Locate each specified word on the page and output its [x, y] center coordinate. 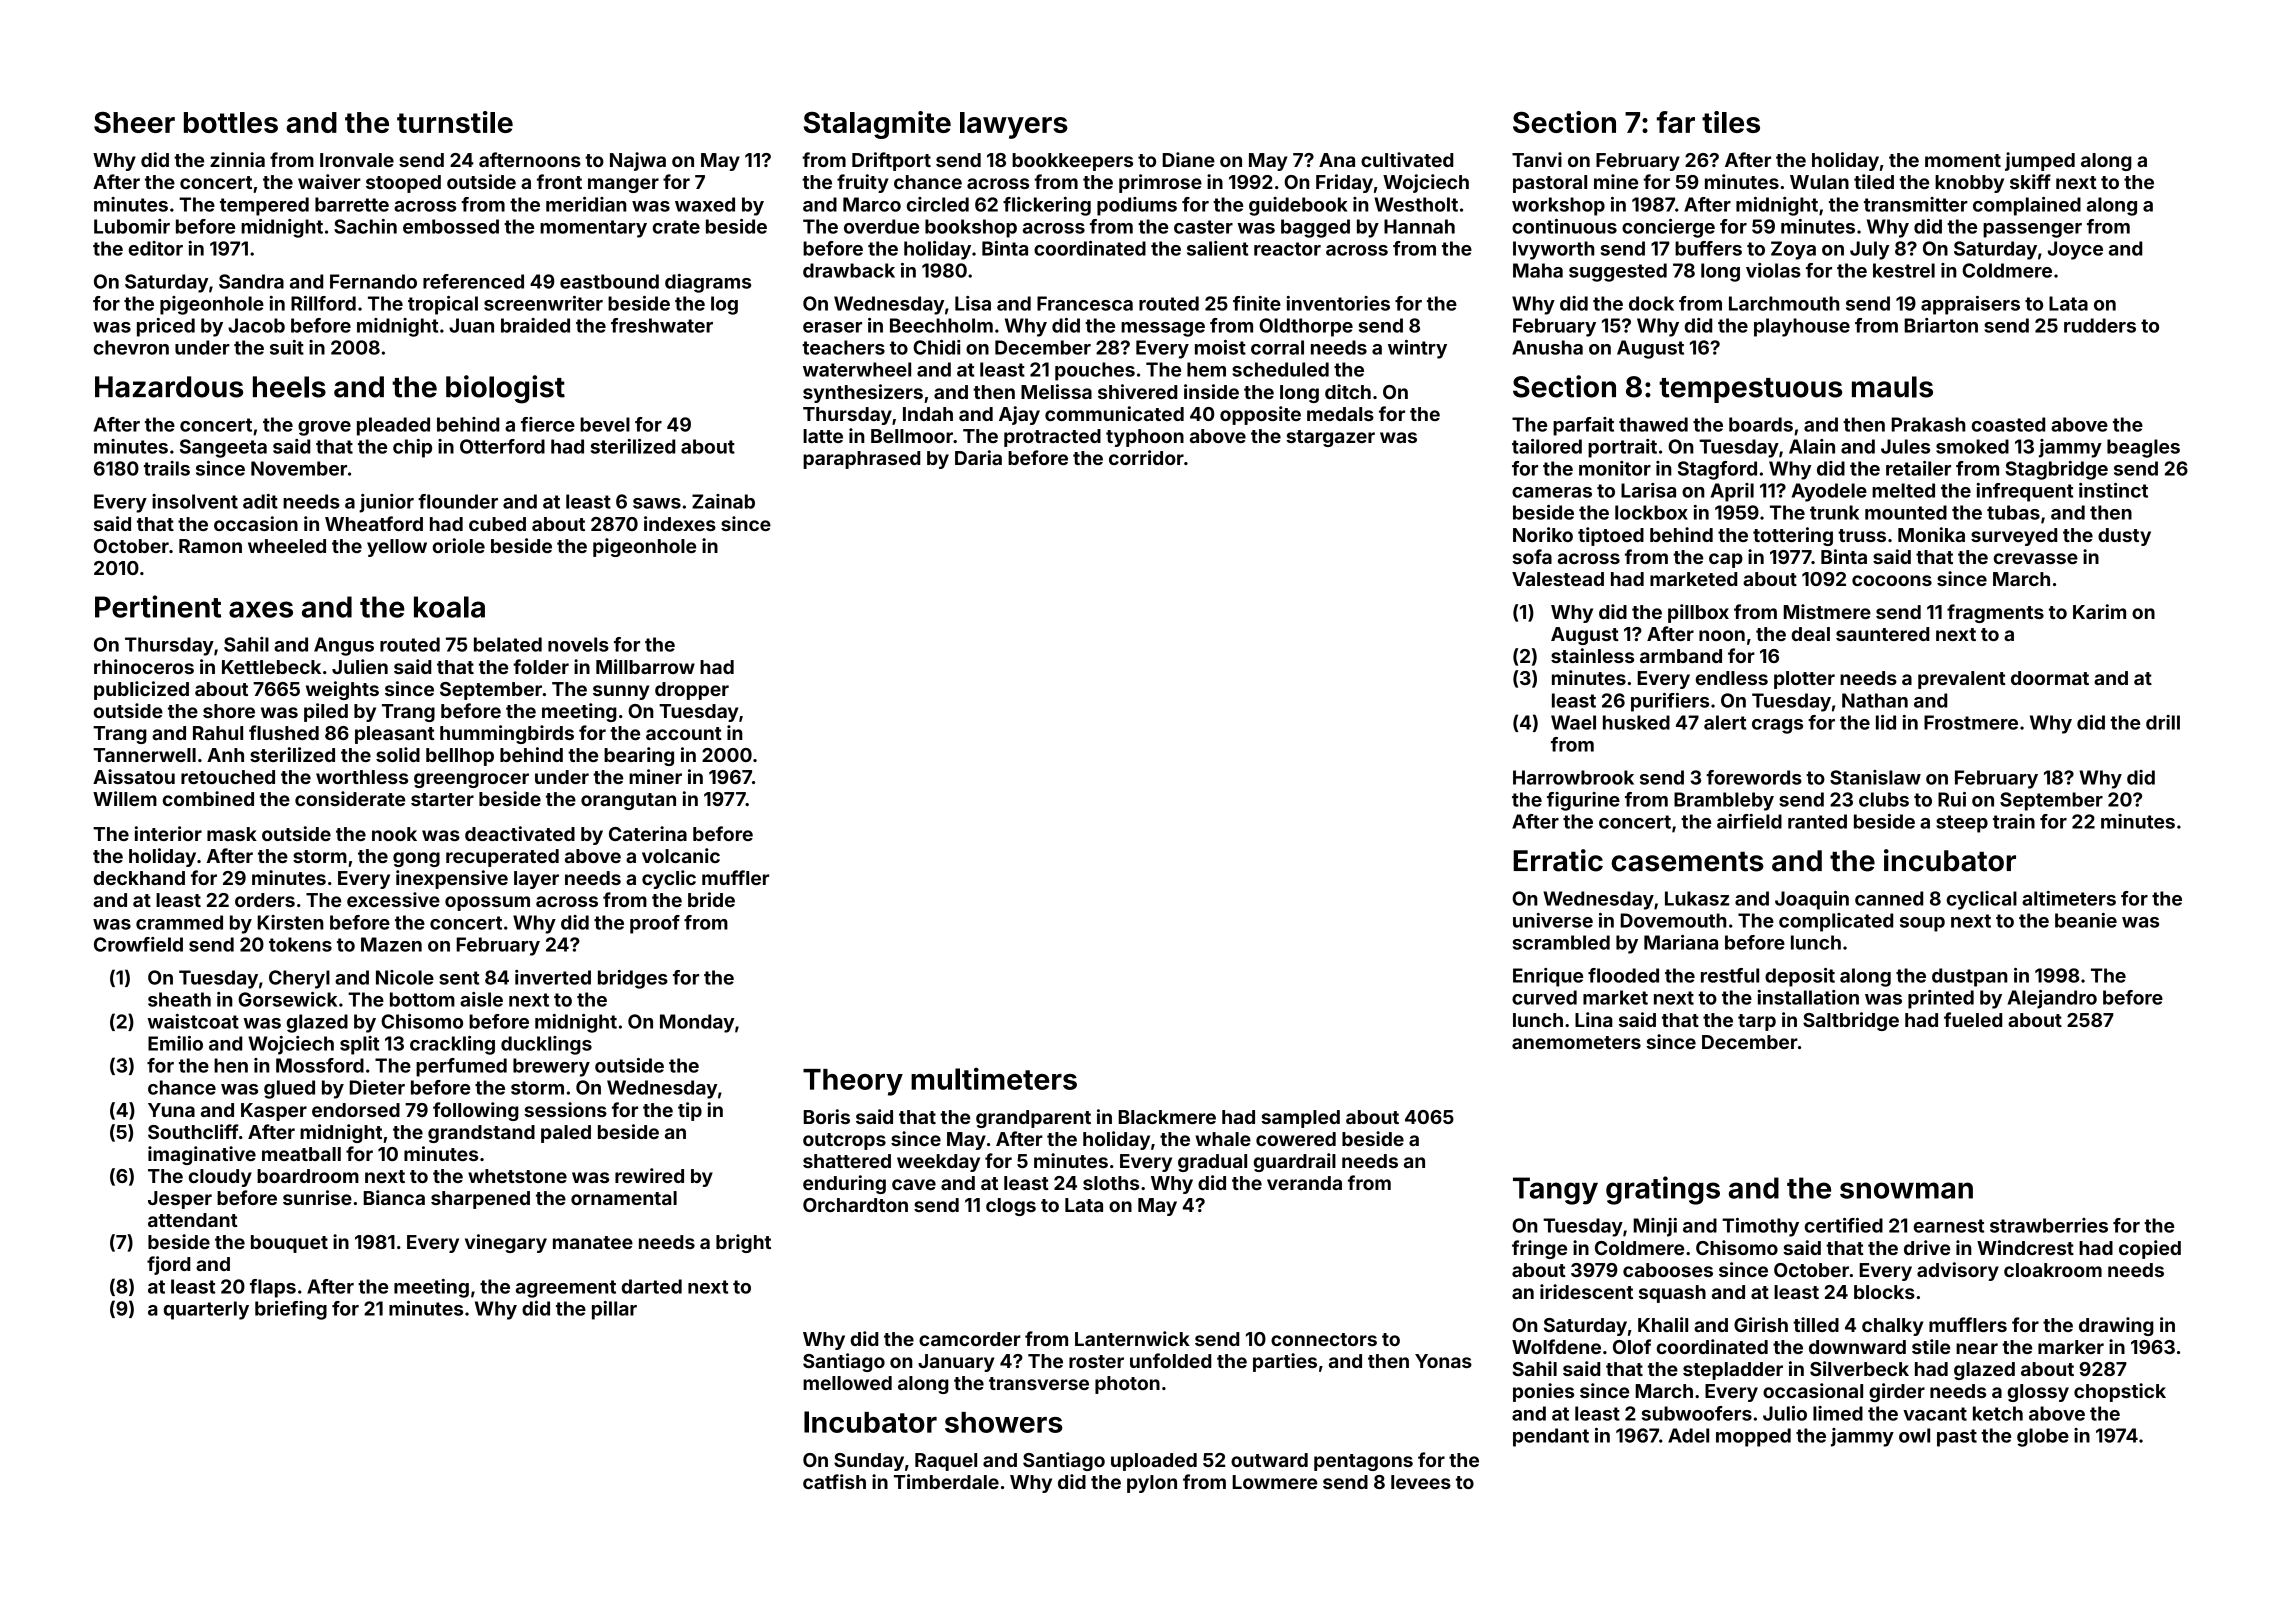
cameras [1552, 492]
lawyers [1014, 125]
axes [261, 609]
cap [1726, 560]
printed [1941, 999]
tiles [1731, 122]
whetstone [517, 1176]
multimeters [994, 1078]
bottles [231, 122]
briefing [291, 1310]
